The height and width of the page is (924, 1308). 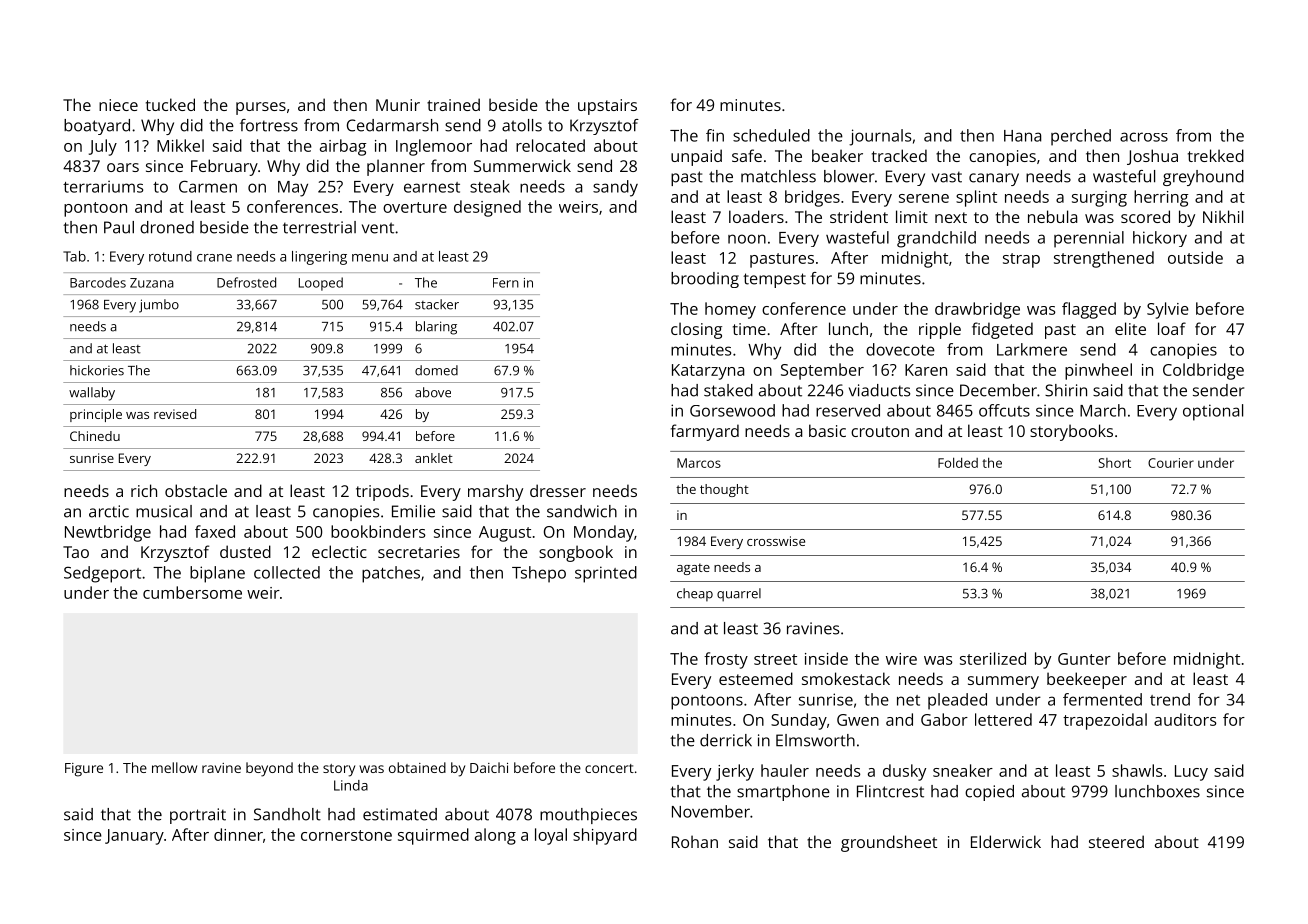 What do you see at coordinates (1116, 841) in the page?
I see `steered` at bounding box center [1116, 841].
